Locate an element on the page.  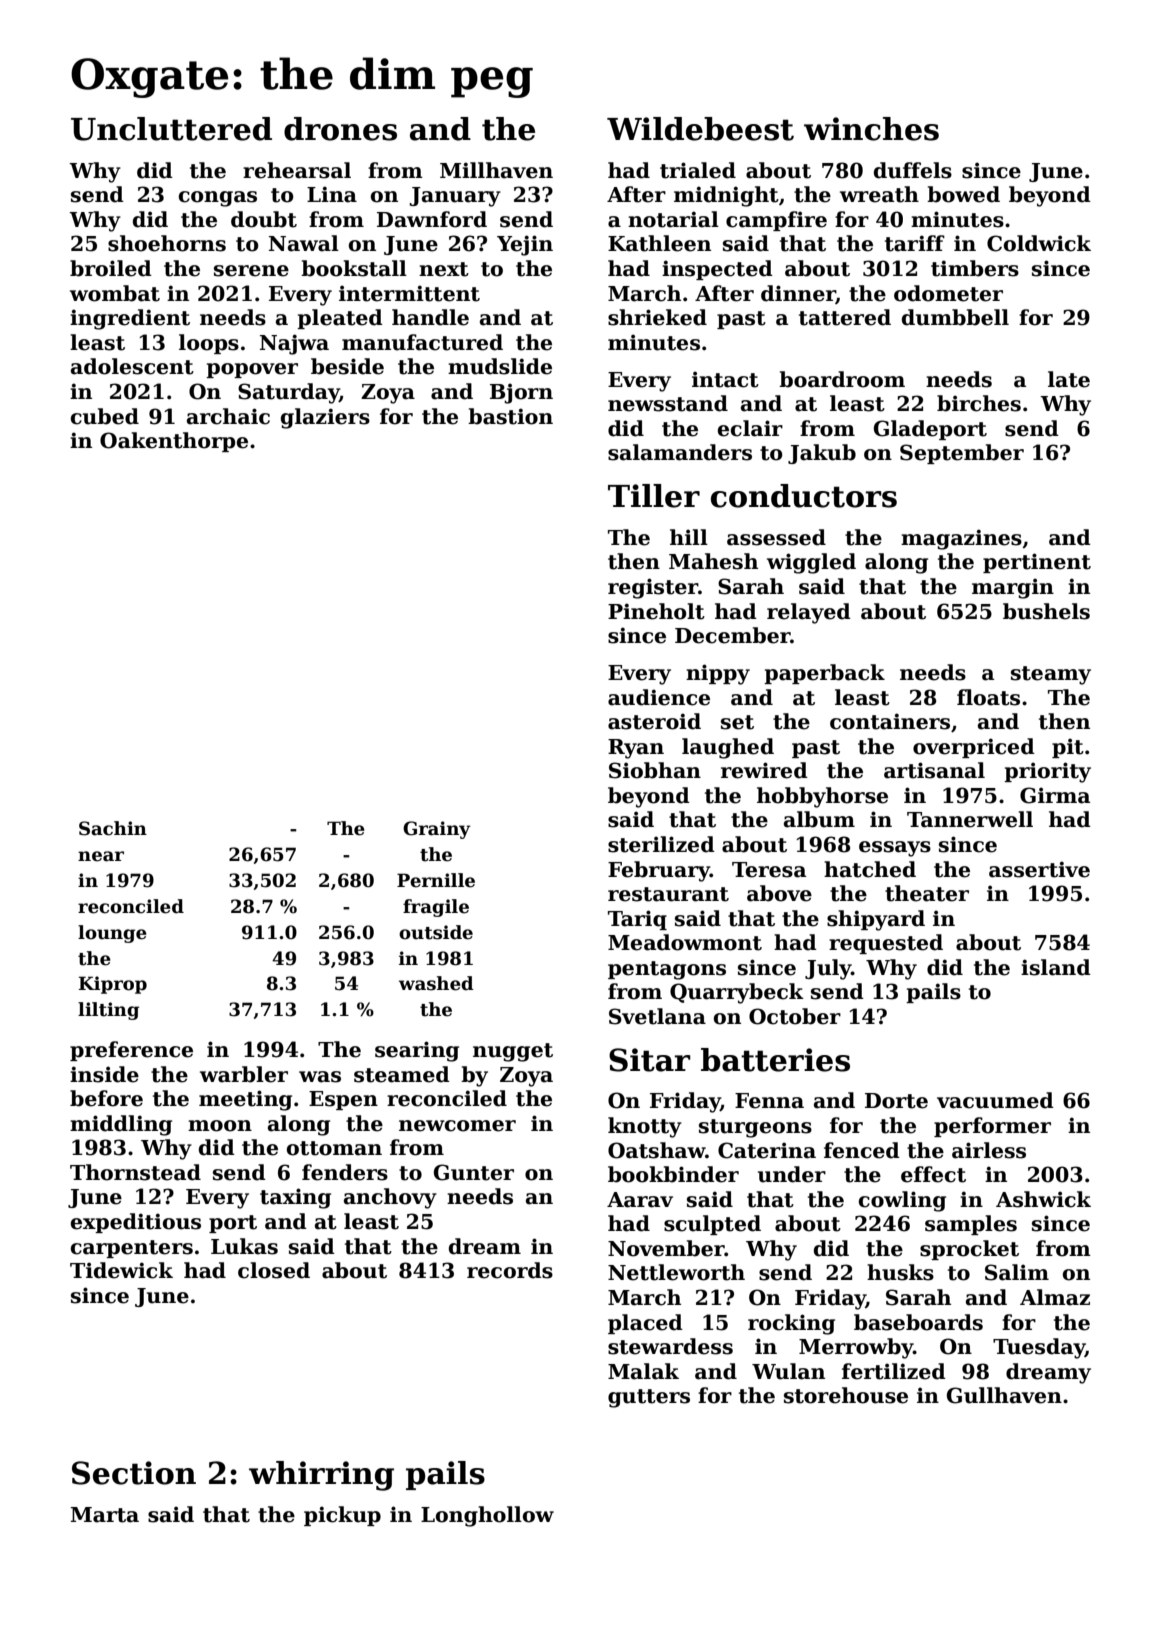
sterilized is located at coordinates (661, 844).
